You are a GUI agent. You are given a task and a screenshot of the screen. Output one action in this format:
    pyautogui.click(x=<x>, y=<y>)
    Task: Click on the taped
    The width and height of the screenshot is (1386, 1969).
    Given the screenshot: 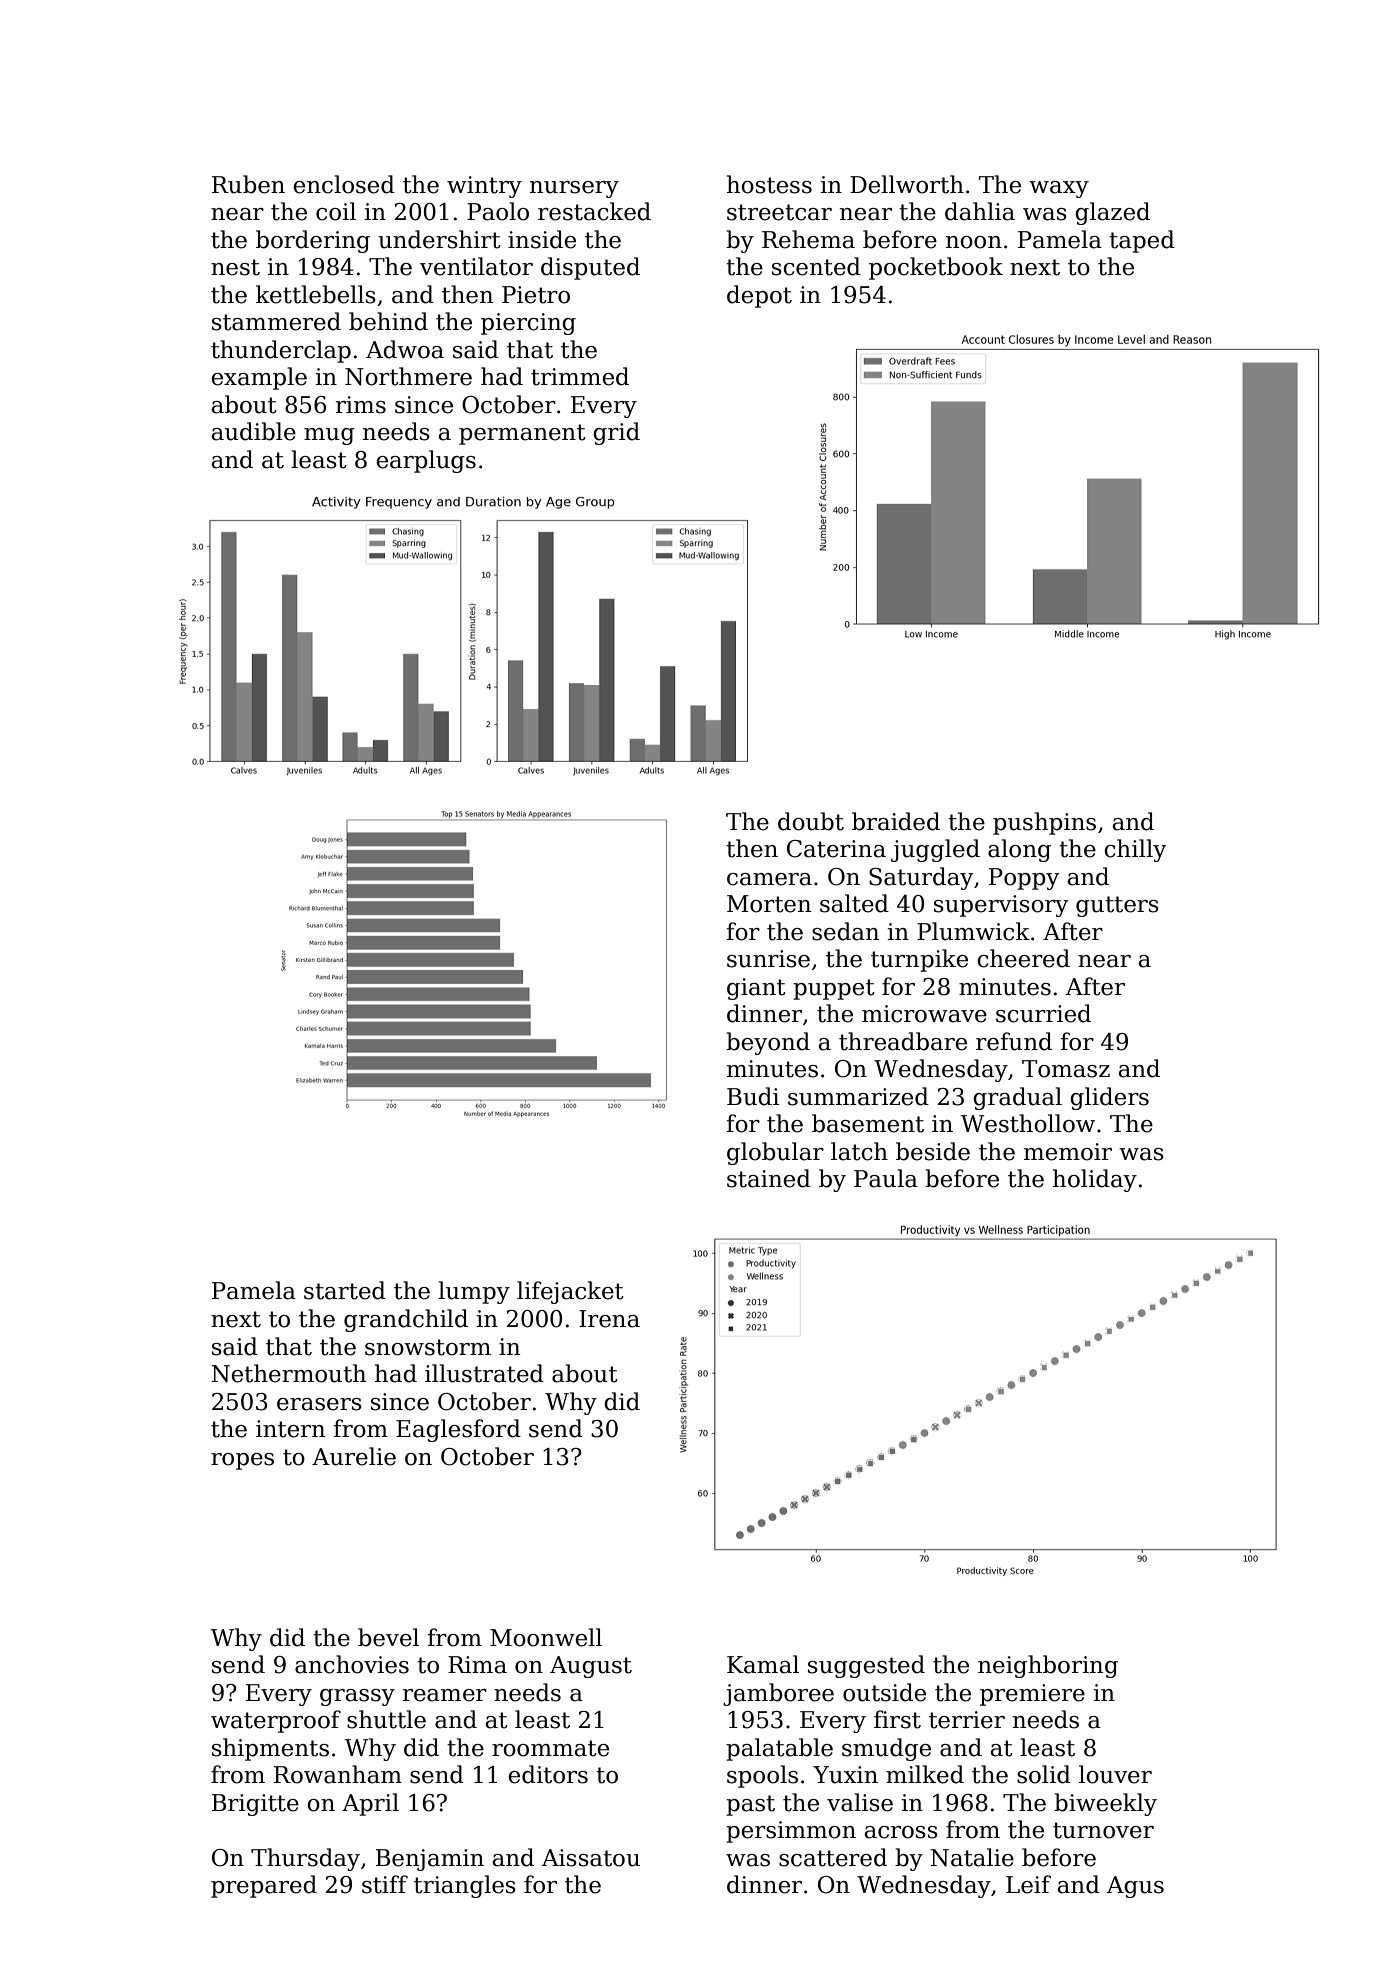 What is the action you would take?
    pyautogui.click(x=1142, y=241)
